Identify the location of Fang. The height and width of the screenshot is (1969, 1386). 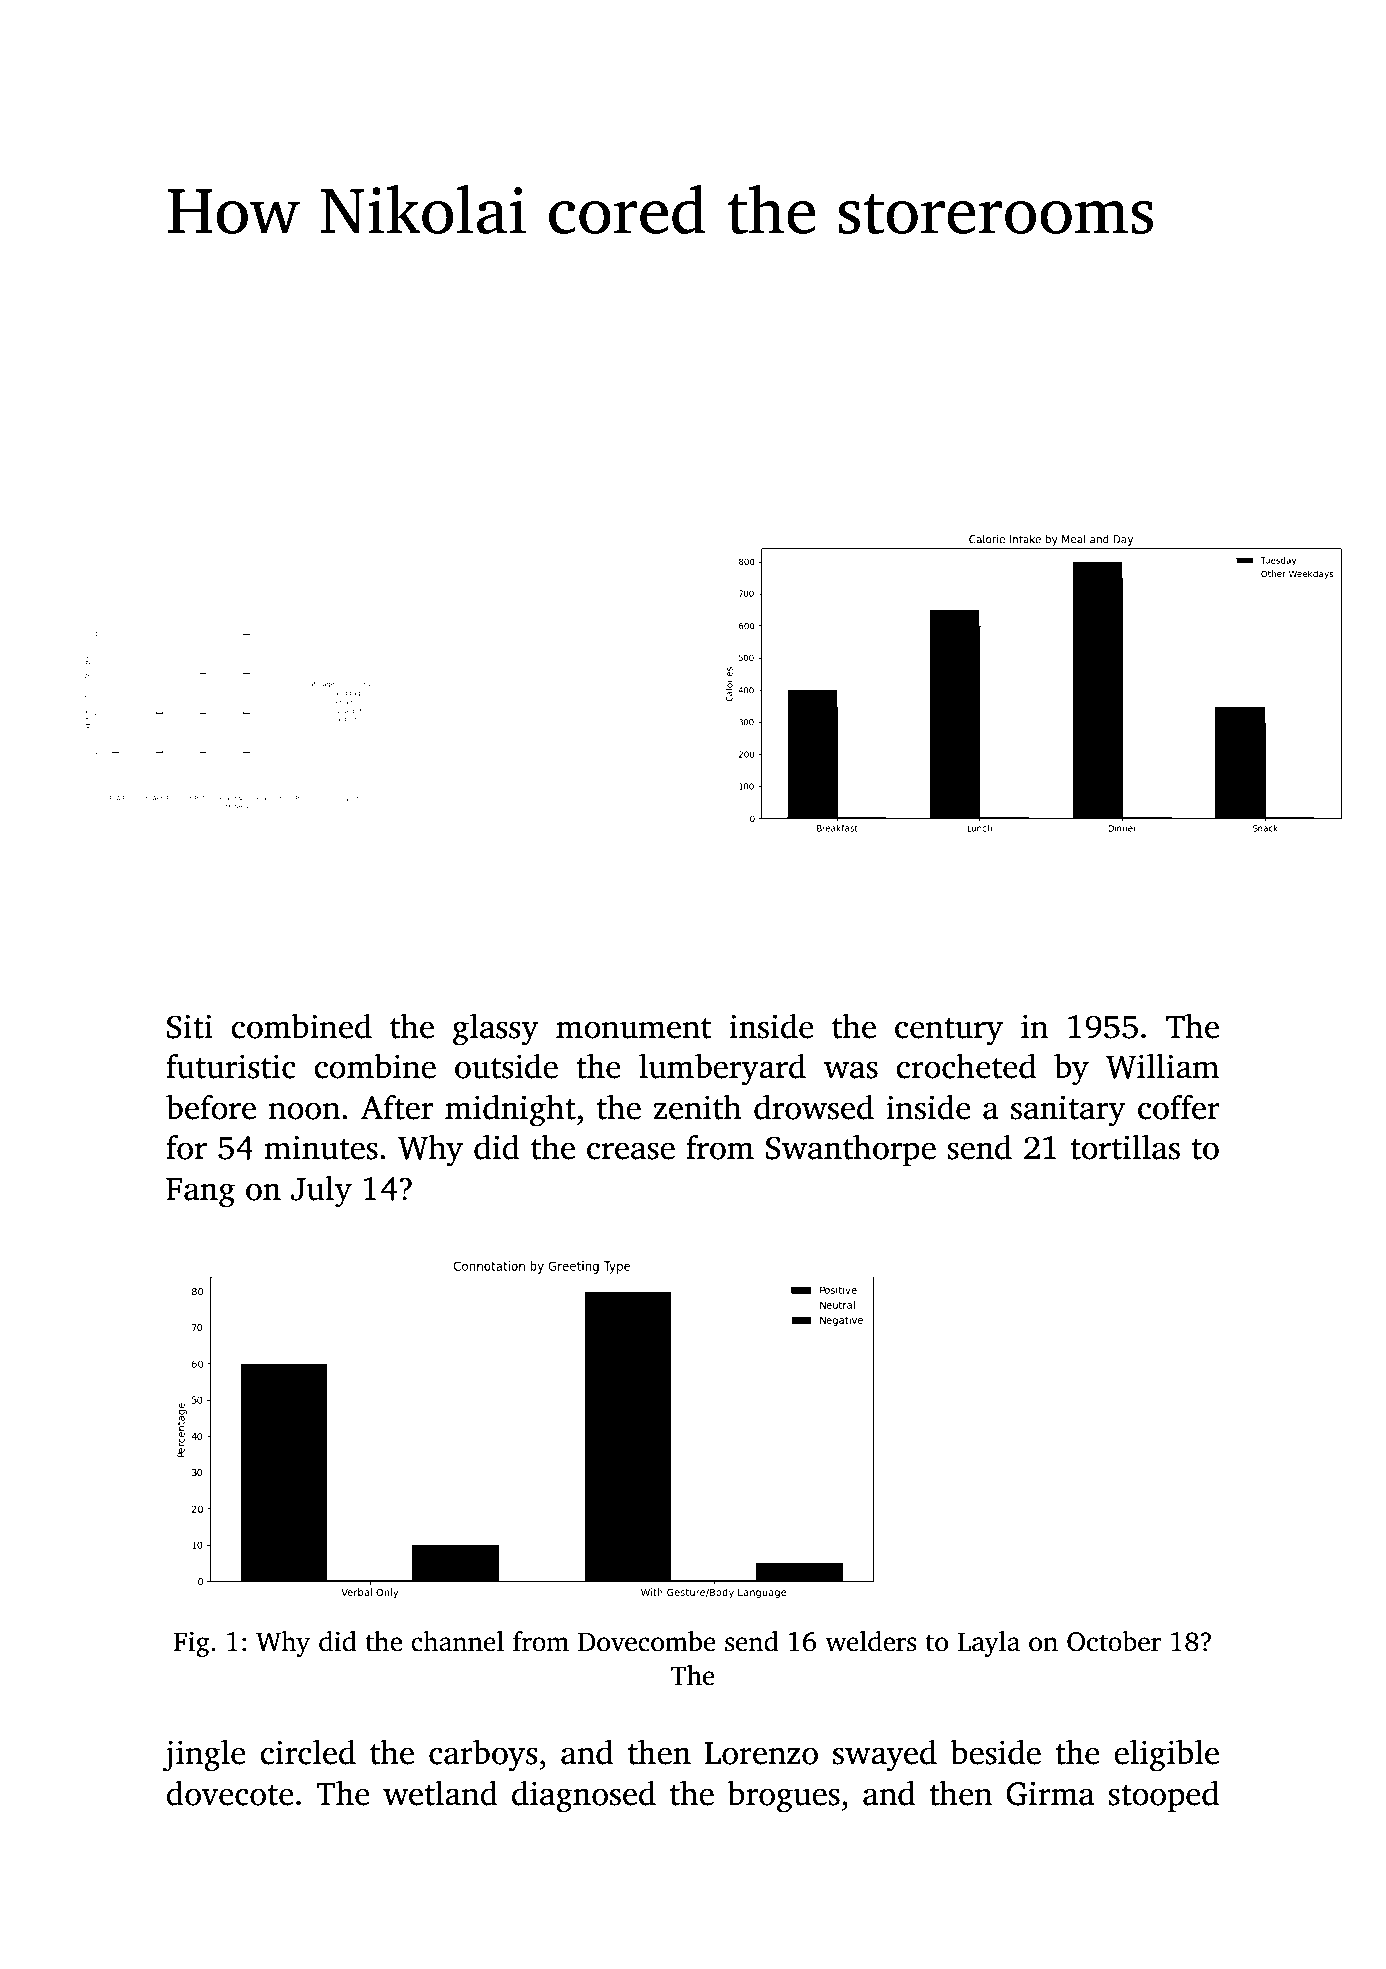
(200, 1193).
